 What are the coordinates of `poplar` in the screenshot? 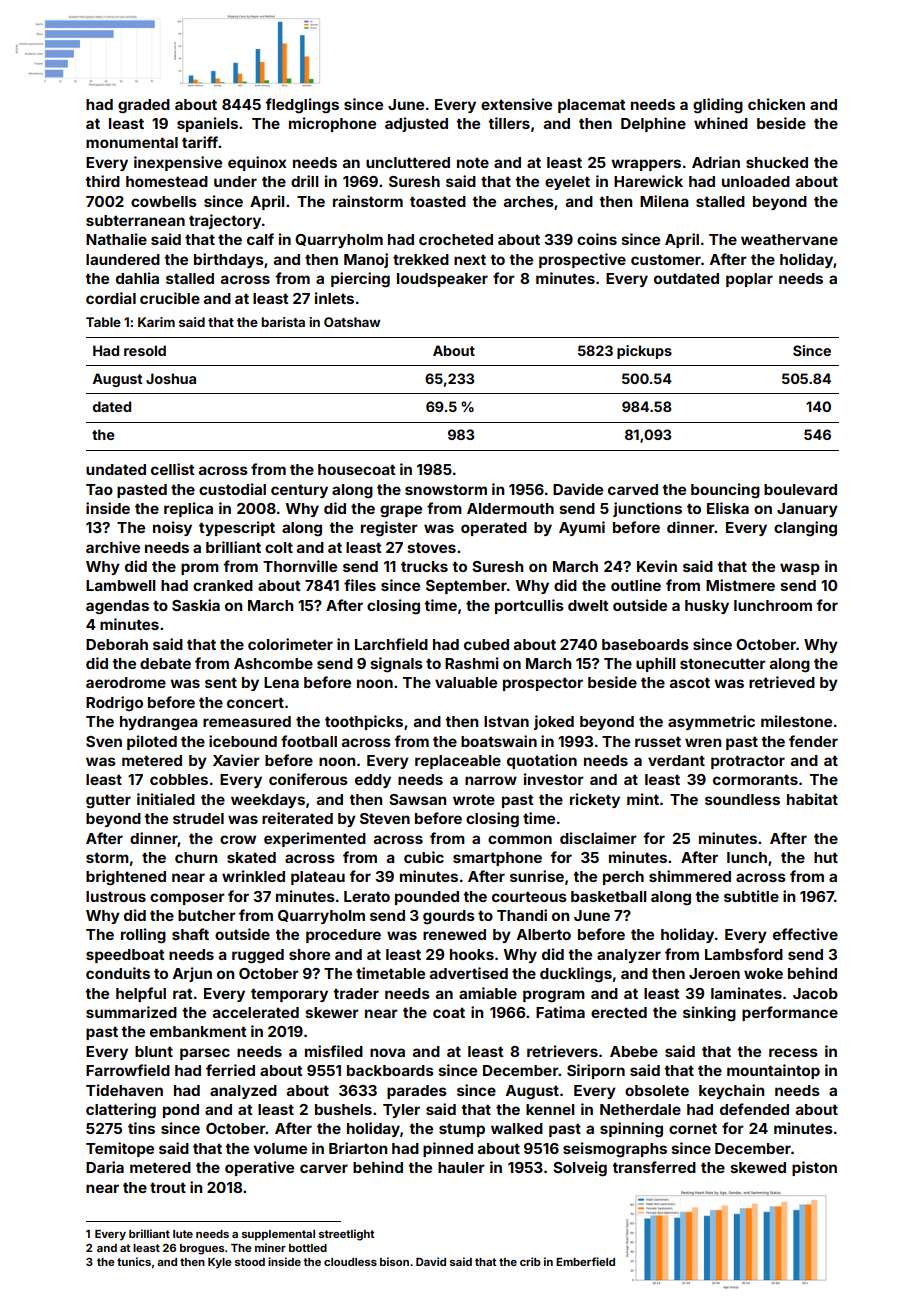 It's located at (749, 280).
